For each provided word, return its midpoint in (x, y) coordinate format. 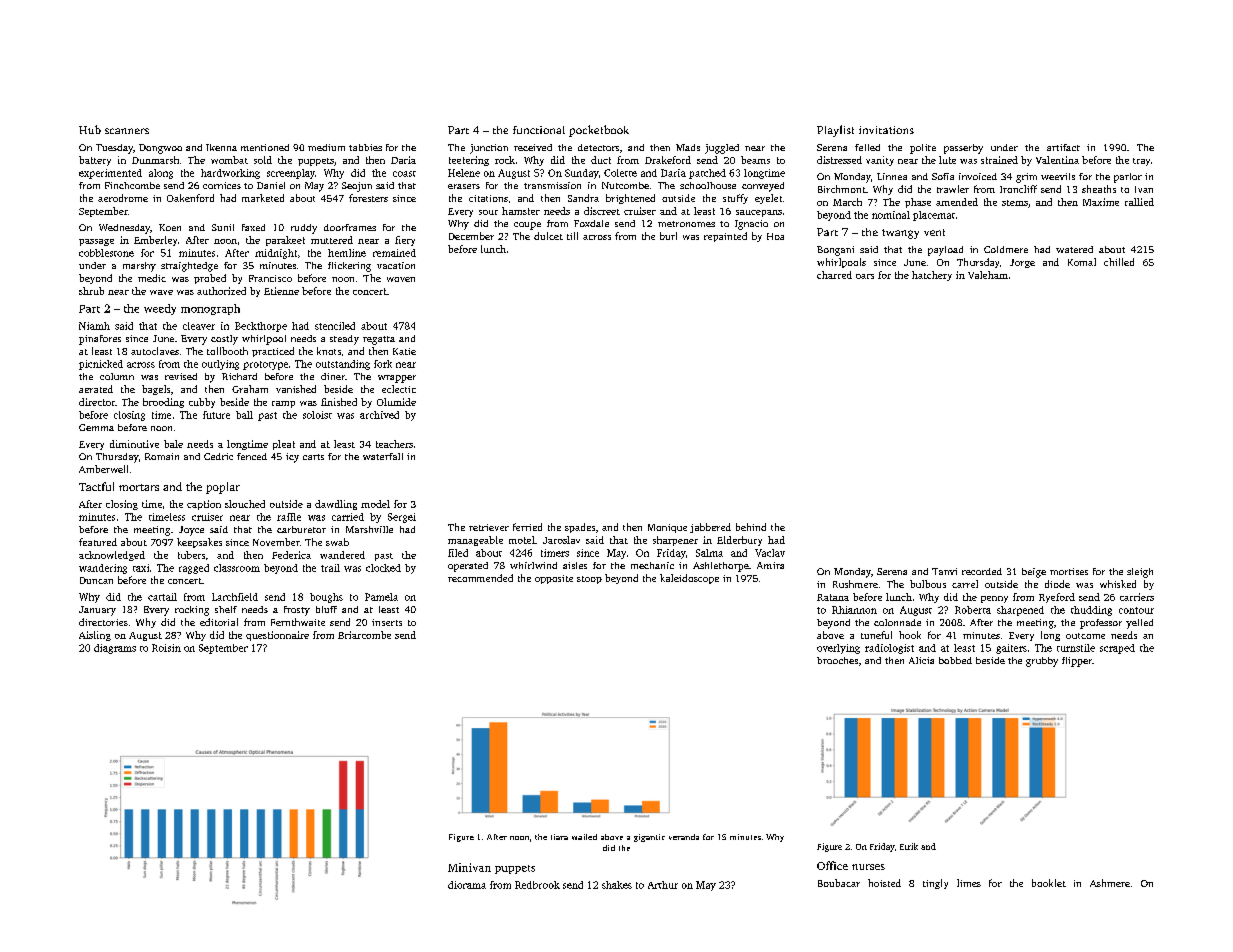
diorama (467, 885)
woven (401, 279)
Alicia (921, 660)
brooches (837, 660)
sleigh (1140, 573)
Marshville (369, 529)
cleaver (199, 326)
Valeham (988, 275)
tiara (559, 837)
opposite (554, 579)
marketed (263, 198)
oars (865, 276)
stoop (589, 580)
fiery (405, 241)
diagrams (115, 649)
